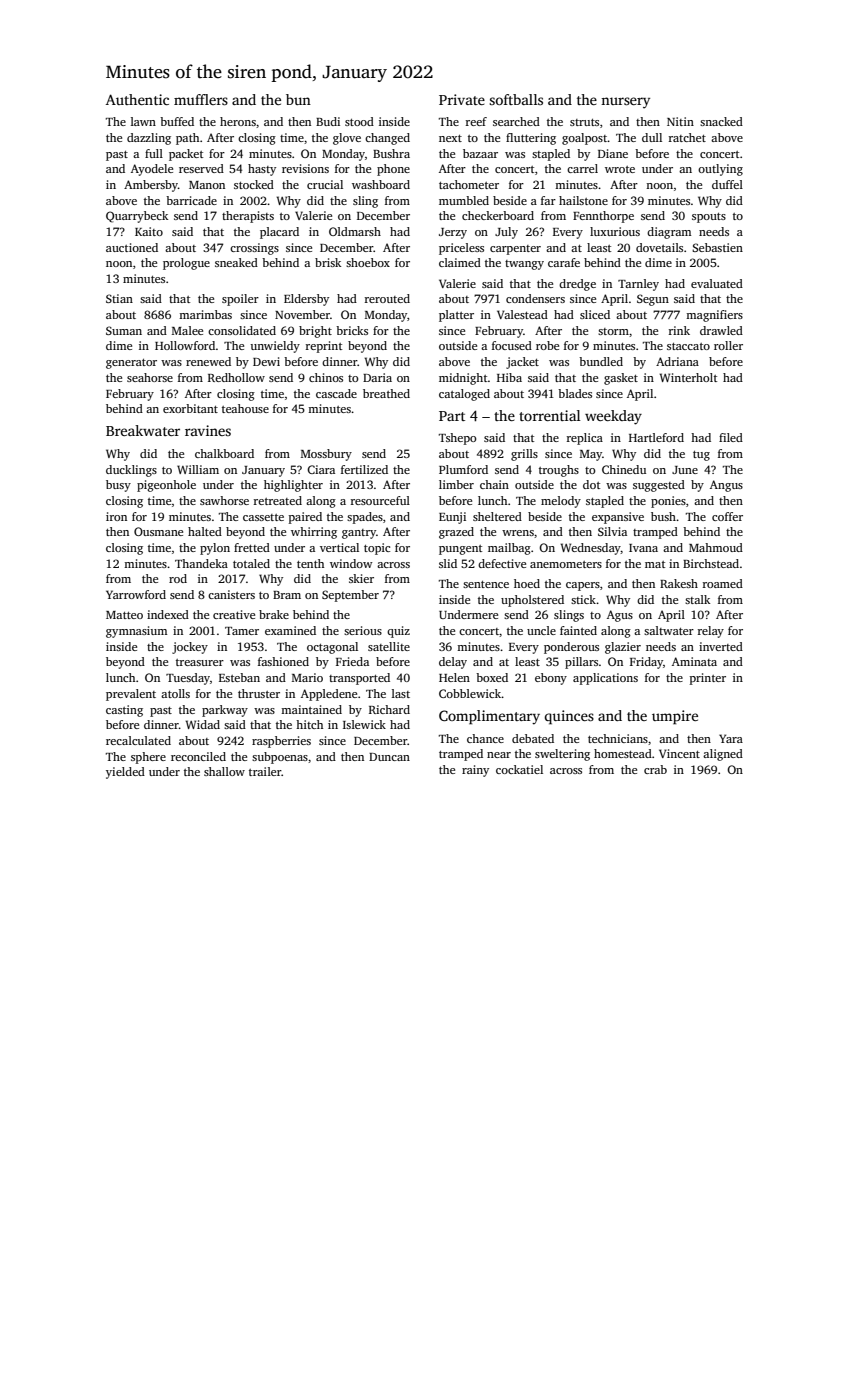 Image resolution: width=849 pixels, height=1400 pixels. I want to click on wrote, so click(620, 169).
